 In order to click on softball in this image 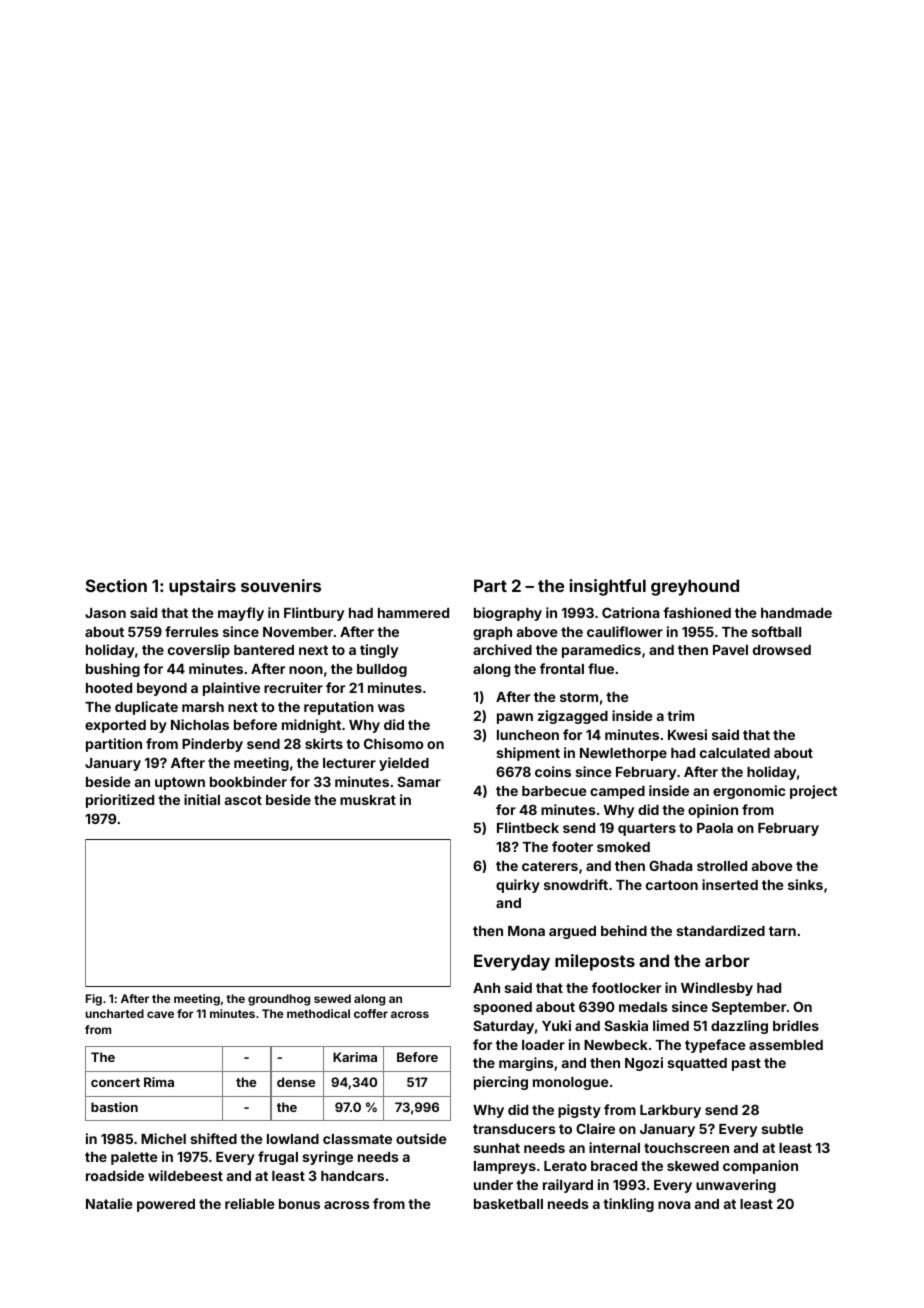, I will do `click(776, 631)`.
